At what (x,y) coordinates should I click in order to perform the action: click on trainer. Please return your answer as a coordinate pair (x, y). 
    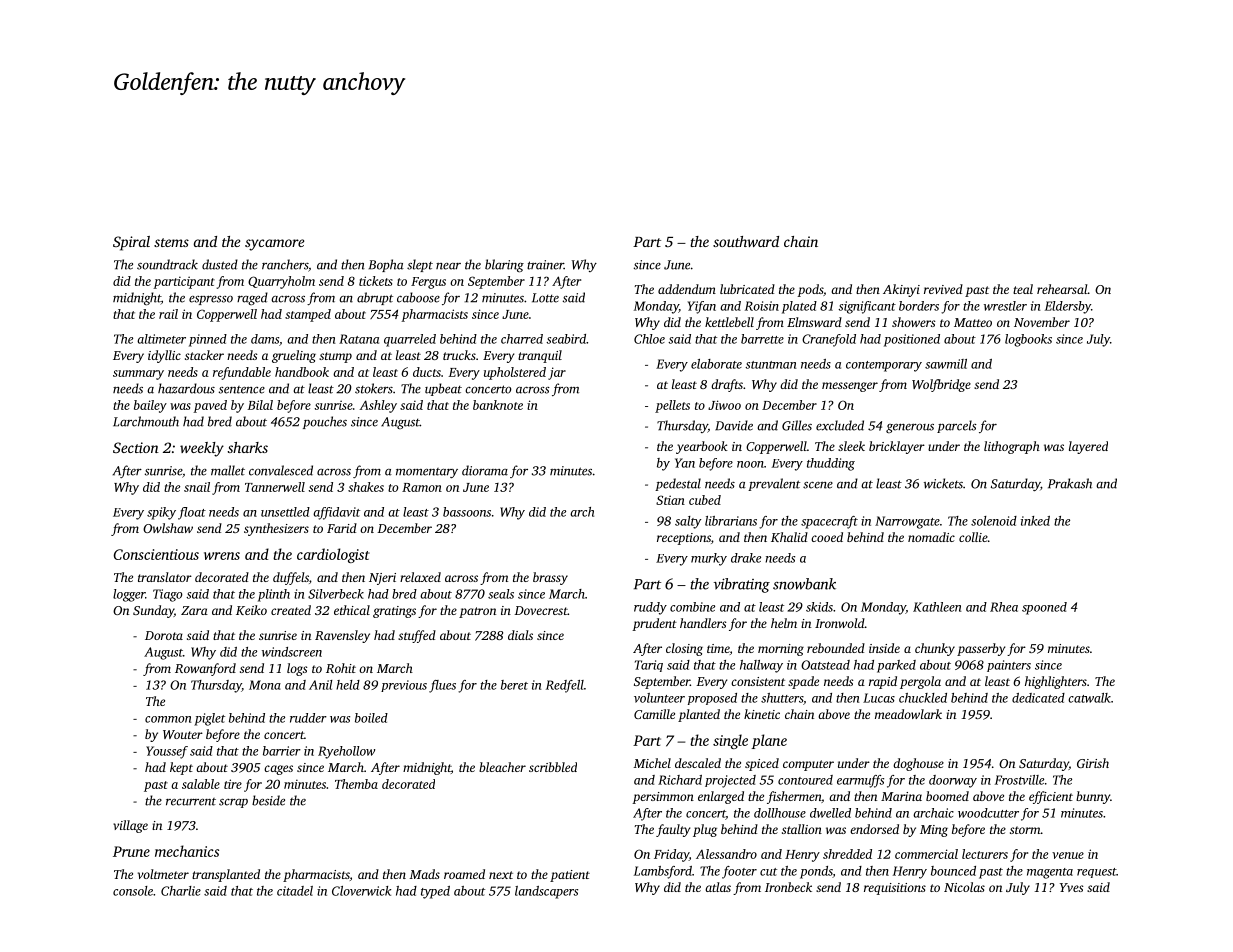
    Looking at the image, I should click on (545, 265).
